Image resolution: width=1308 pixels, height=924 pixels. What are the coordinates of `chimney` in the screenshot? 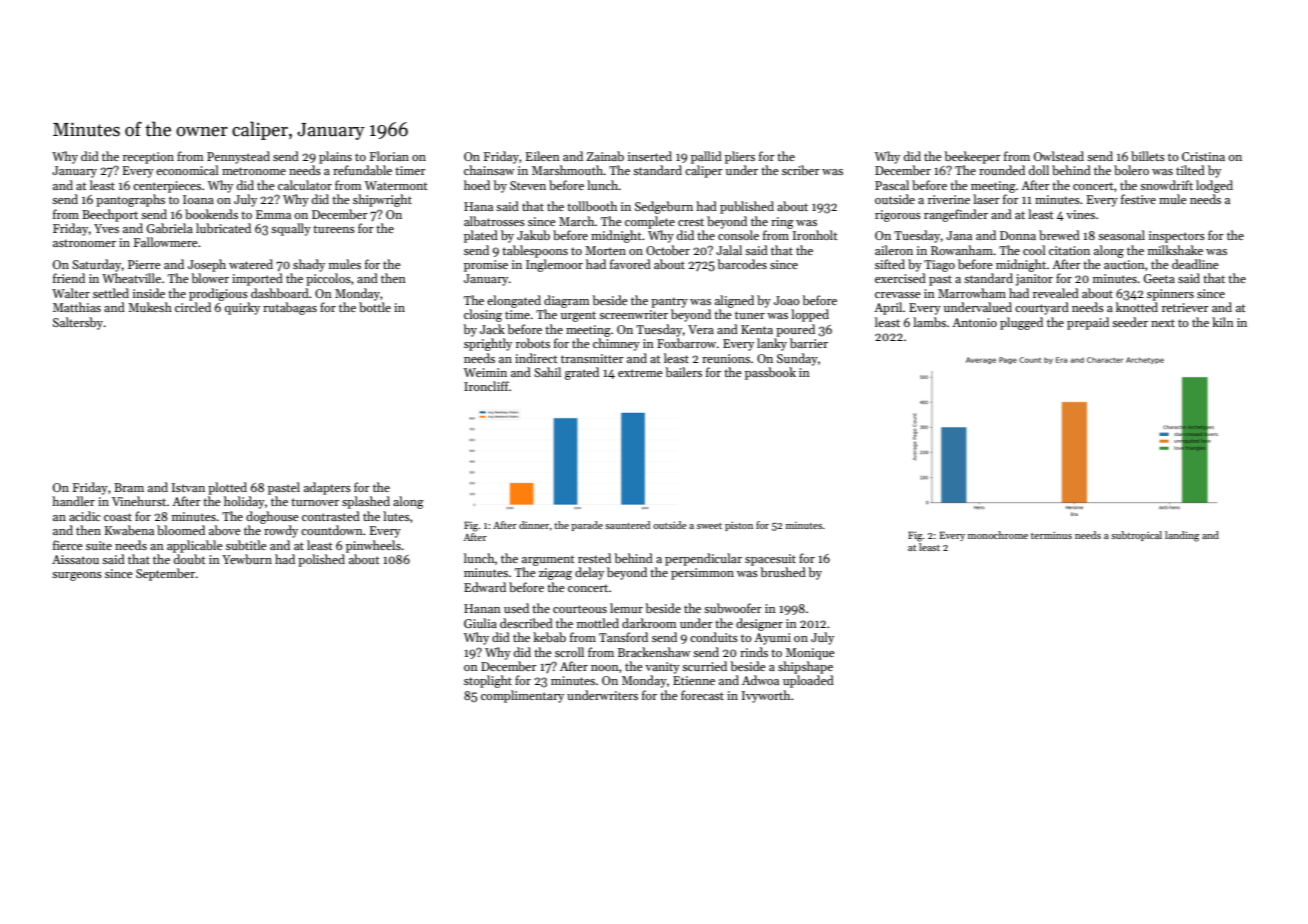 It's located at (616, 344).
